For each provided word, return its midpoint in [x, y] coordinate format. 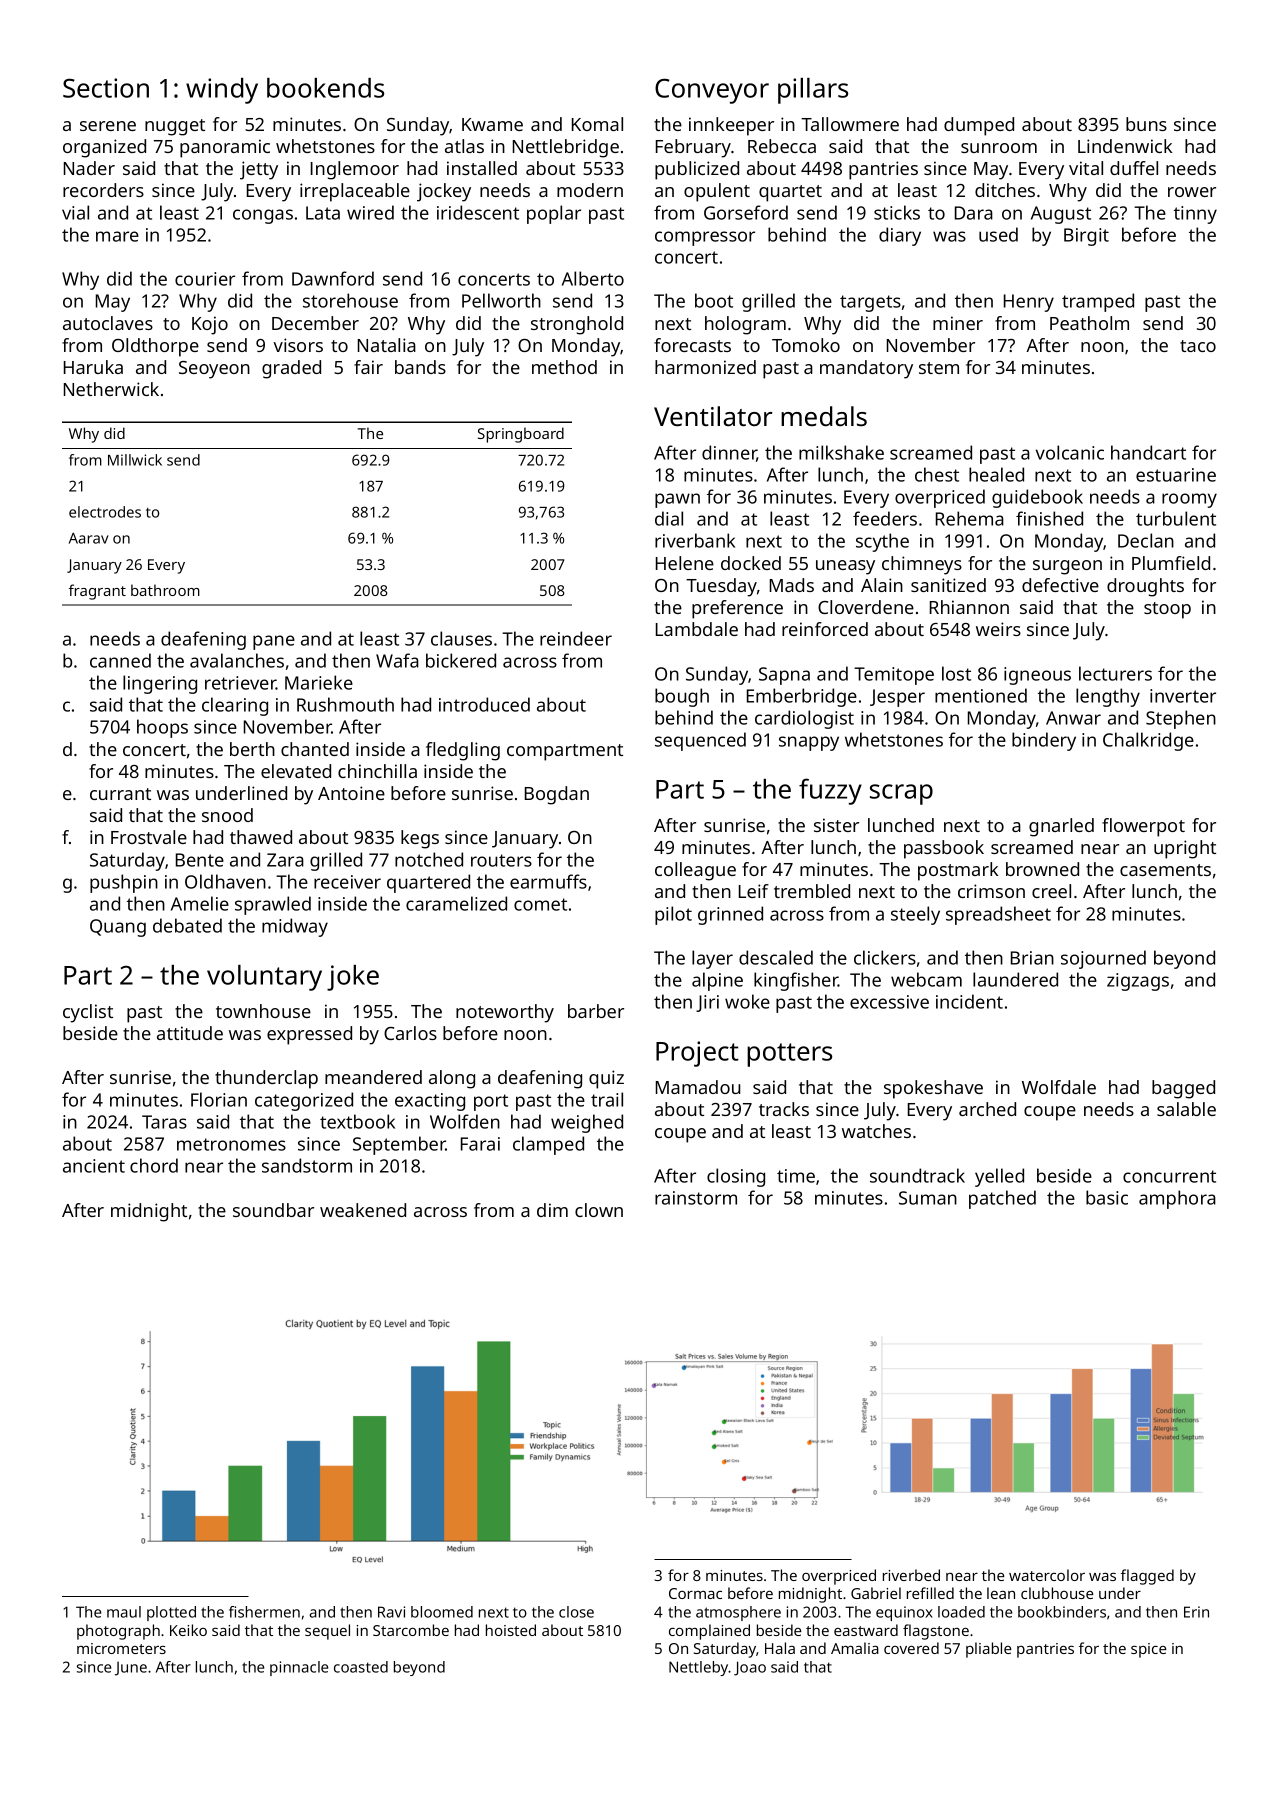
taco [1198, 346]
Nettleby [699, 1668]
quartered [428, 883]
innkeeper [731, 126]
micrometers [121, 1648]
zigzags [1138, 982]
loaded [961, 1612]
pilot [673, 915]
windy [222, 91]
